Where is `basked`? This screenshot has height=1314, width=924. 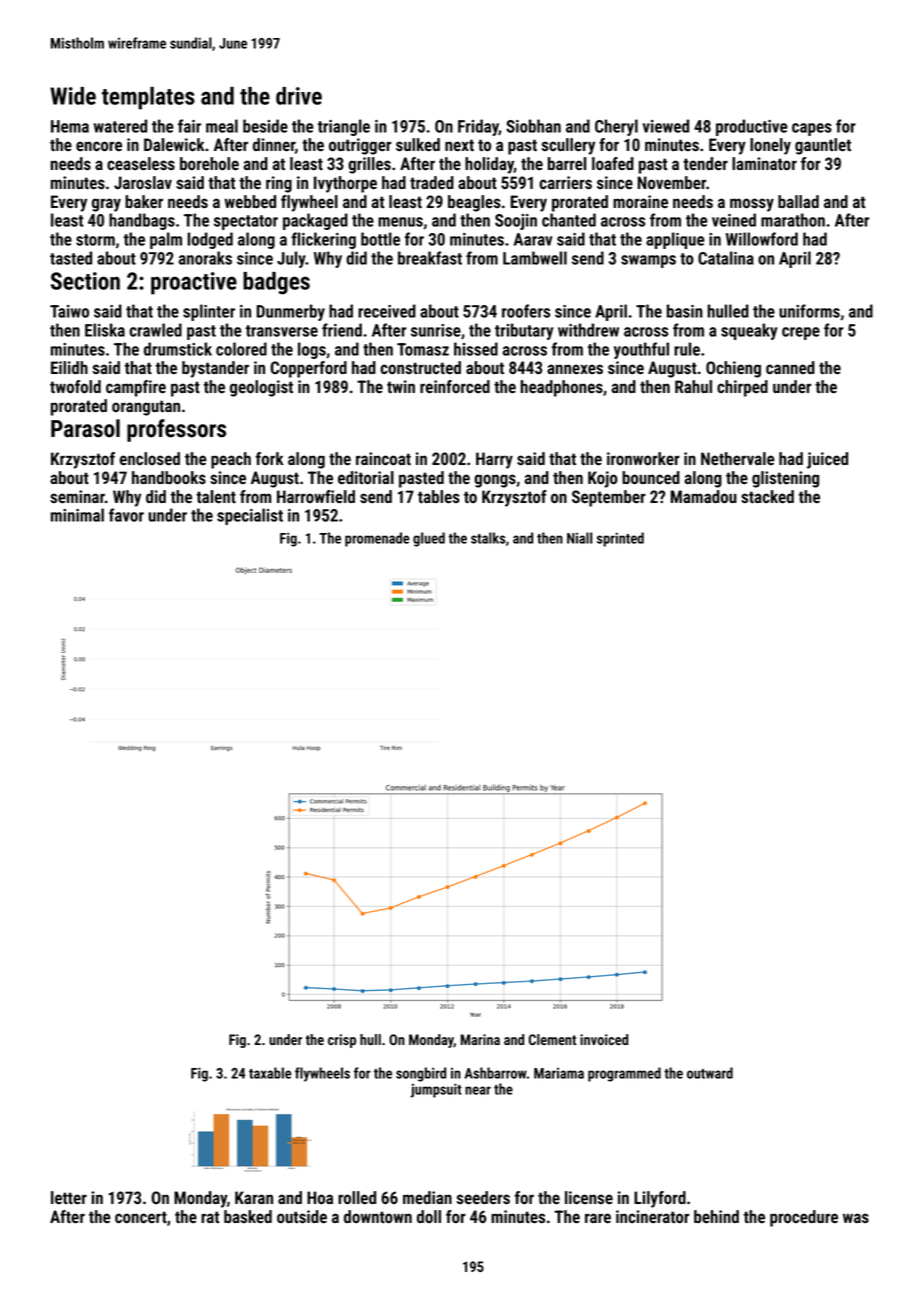
basked is located at coordinates (248, 1216).
